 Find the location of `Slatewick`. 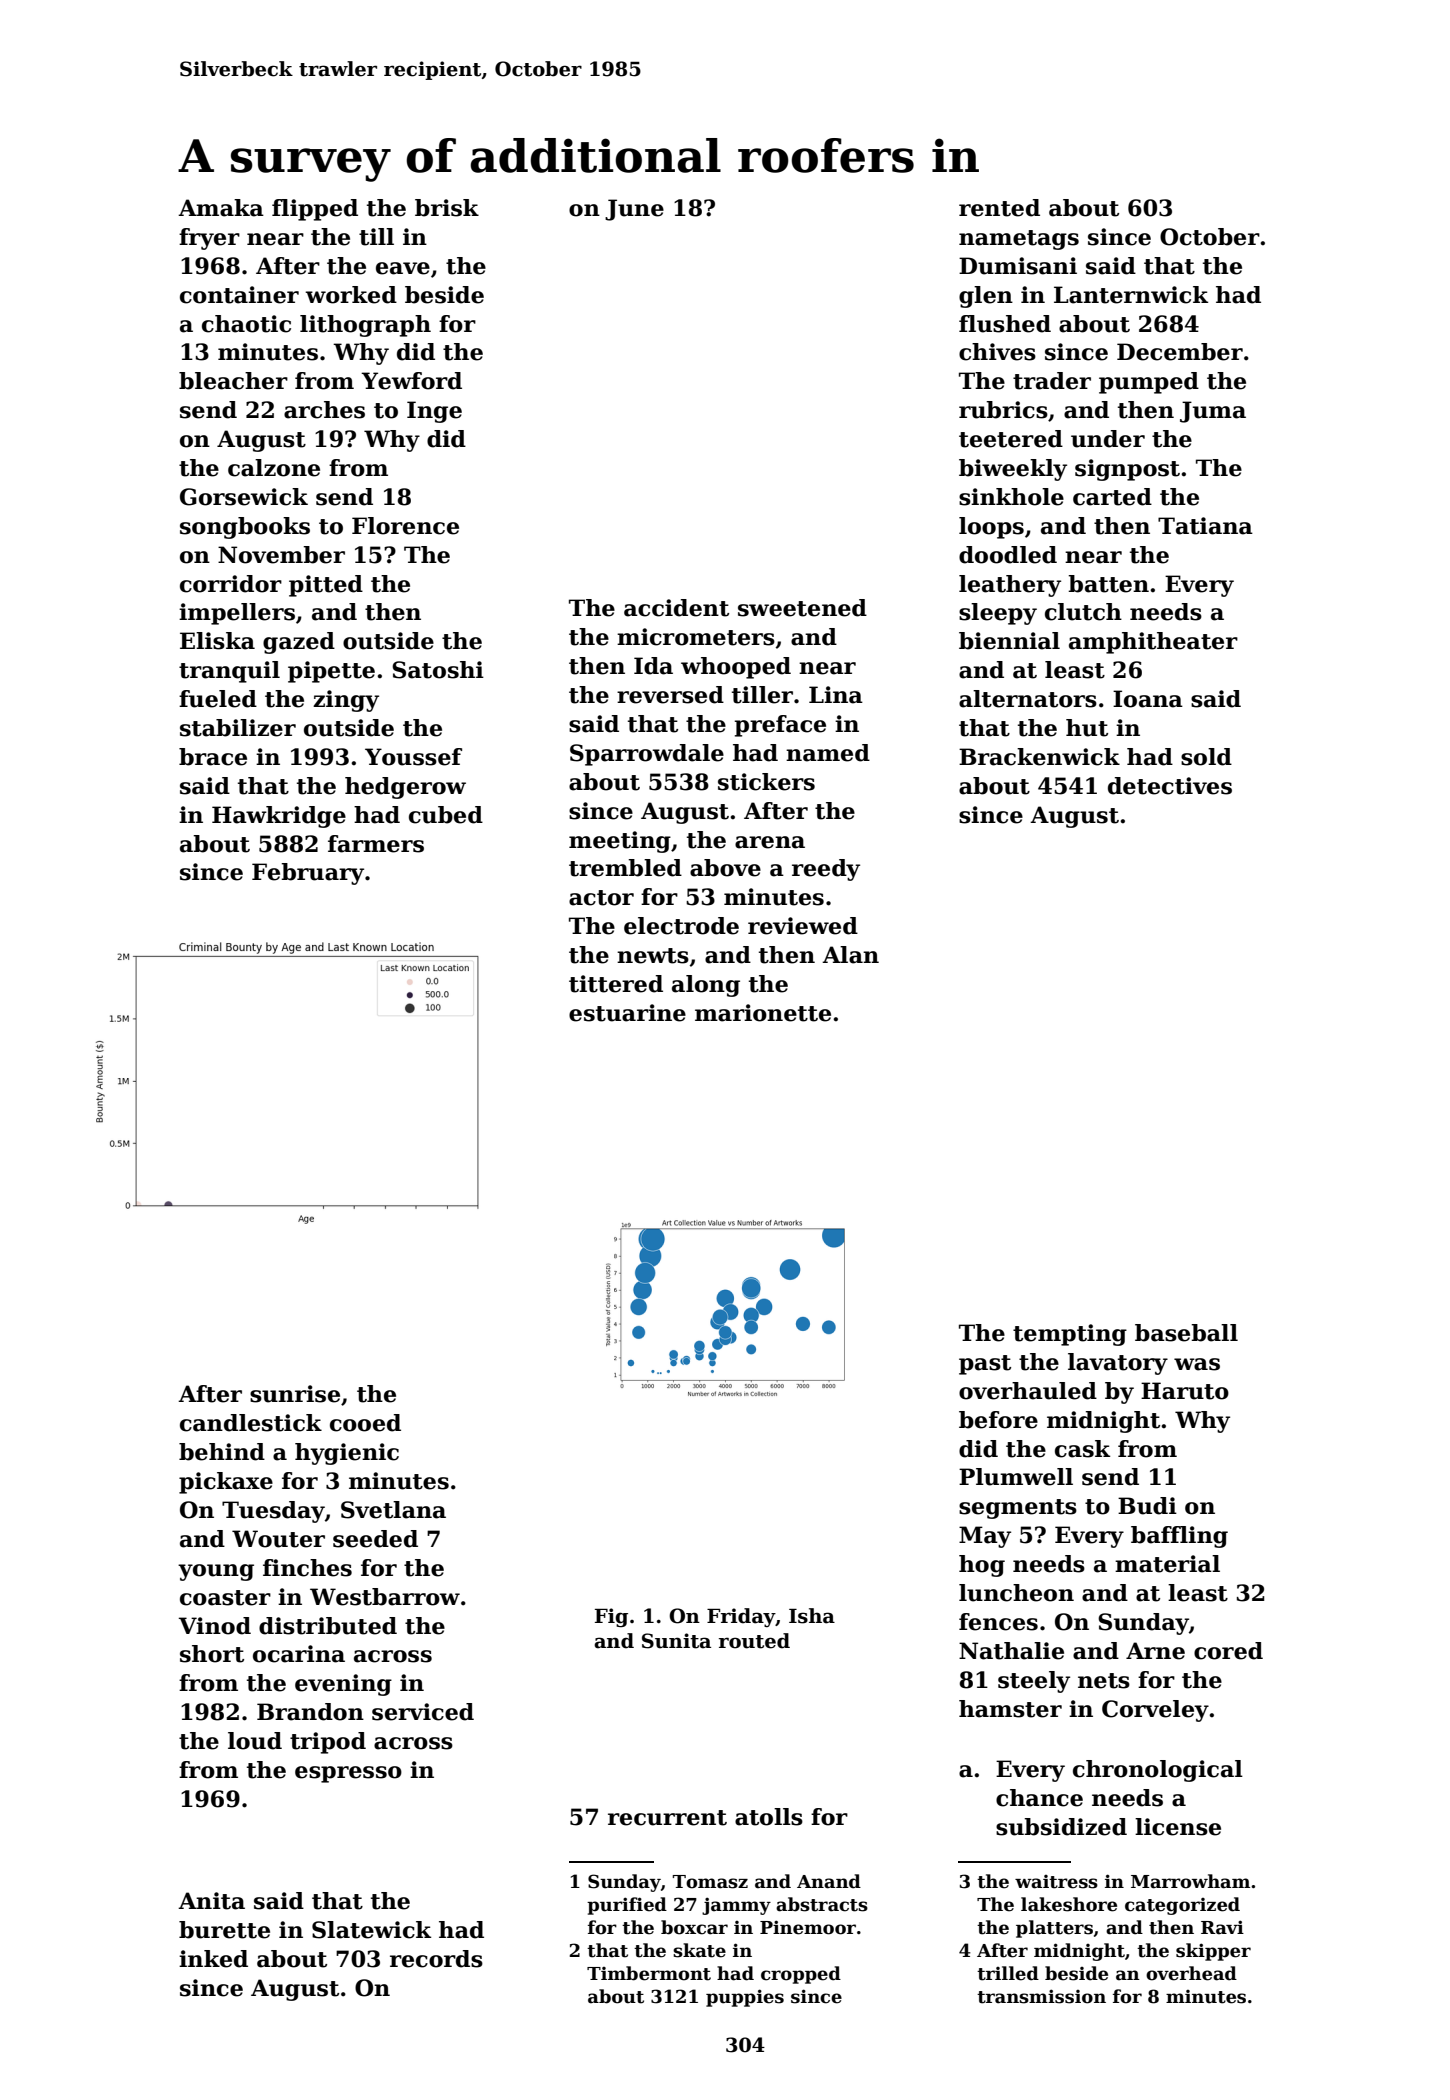

Slatewick is located at coordinates (371, 1930).
